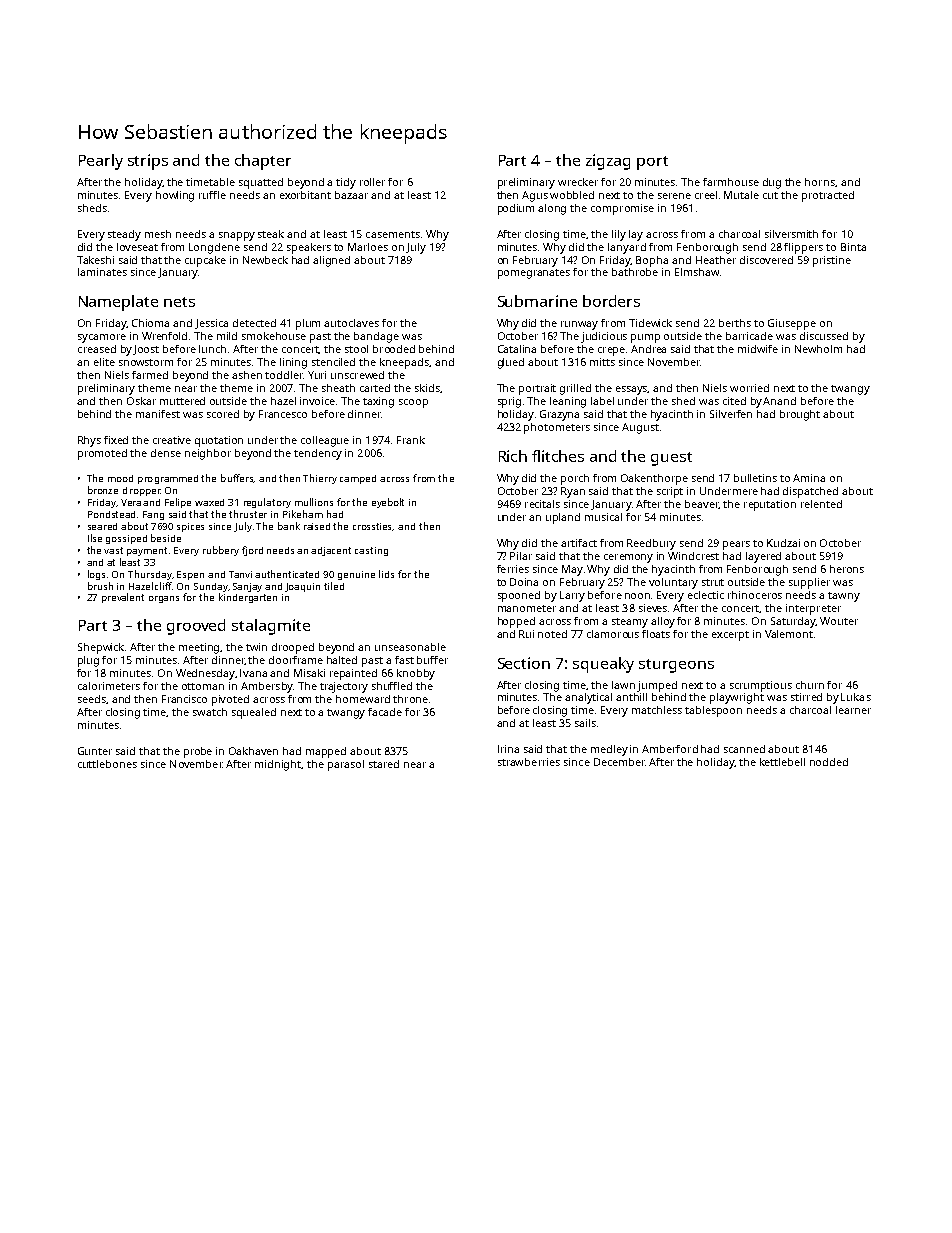 The image size is (952, 1233). What do you see at coordinates (521, 556) in the screenshot?
I see `Pilar` at bounding box center [521, 556].
